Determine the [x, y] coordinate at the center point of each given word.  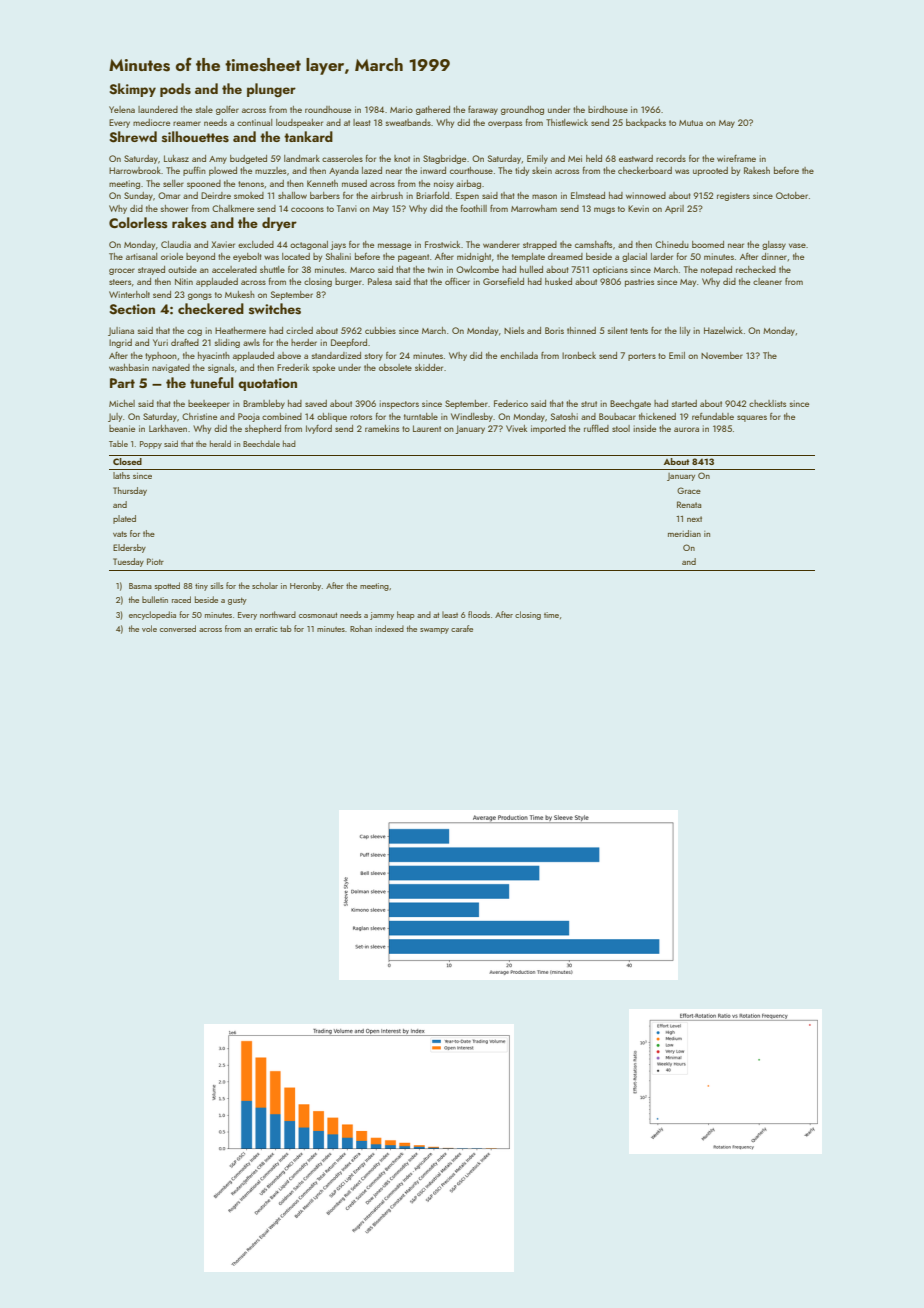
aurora [686, 429]
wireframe [736, 158]
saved [316, 403]
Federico [511, 403]
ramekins [382, 428]
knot [402, 158]
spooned [204, 184]
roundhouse [328, 109]
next [694, 519]
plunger [271, 90]
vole [149, 628]
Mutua [691, 123]
